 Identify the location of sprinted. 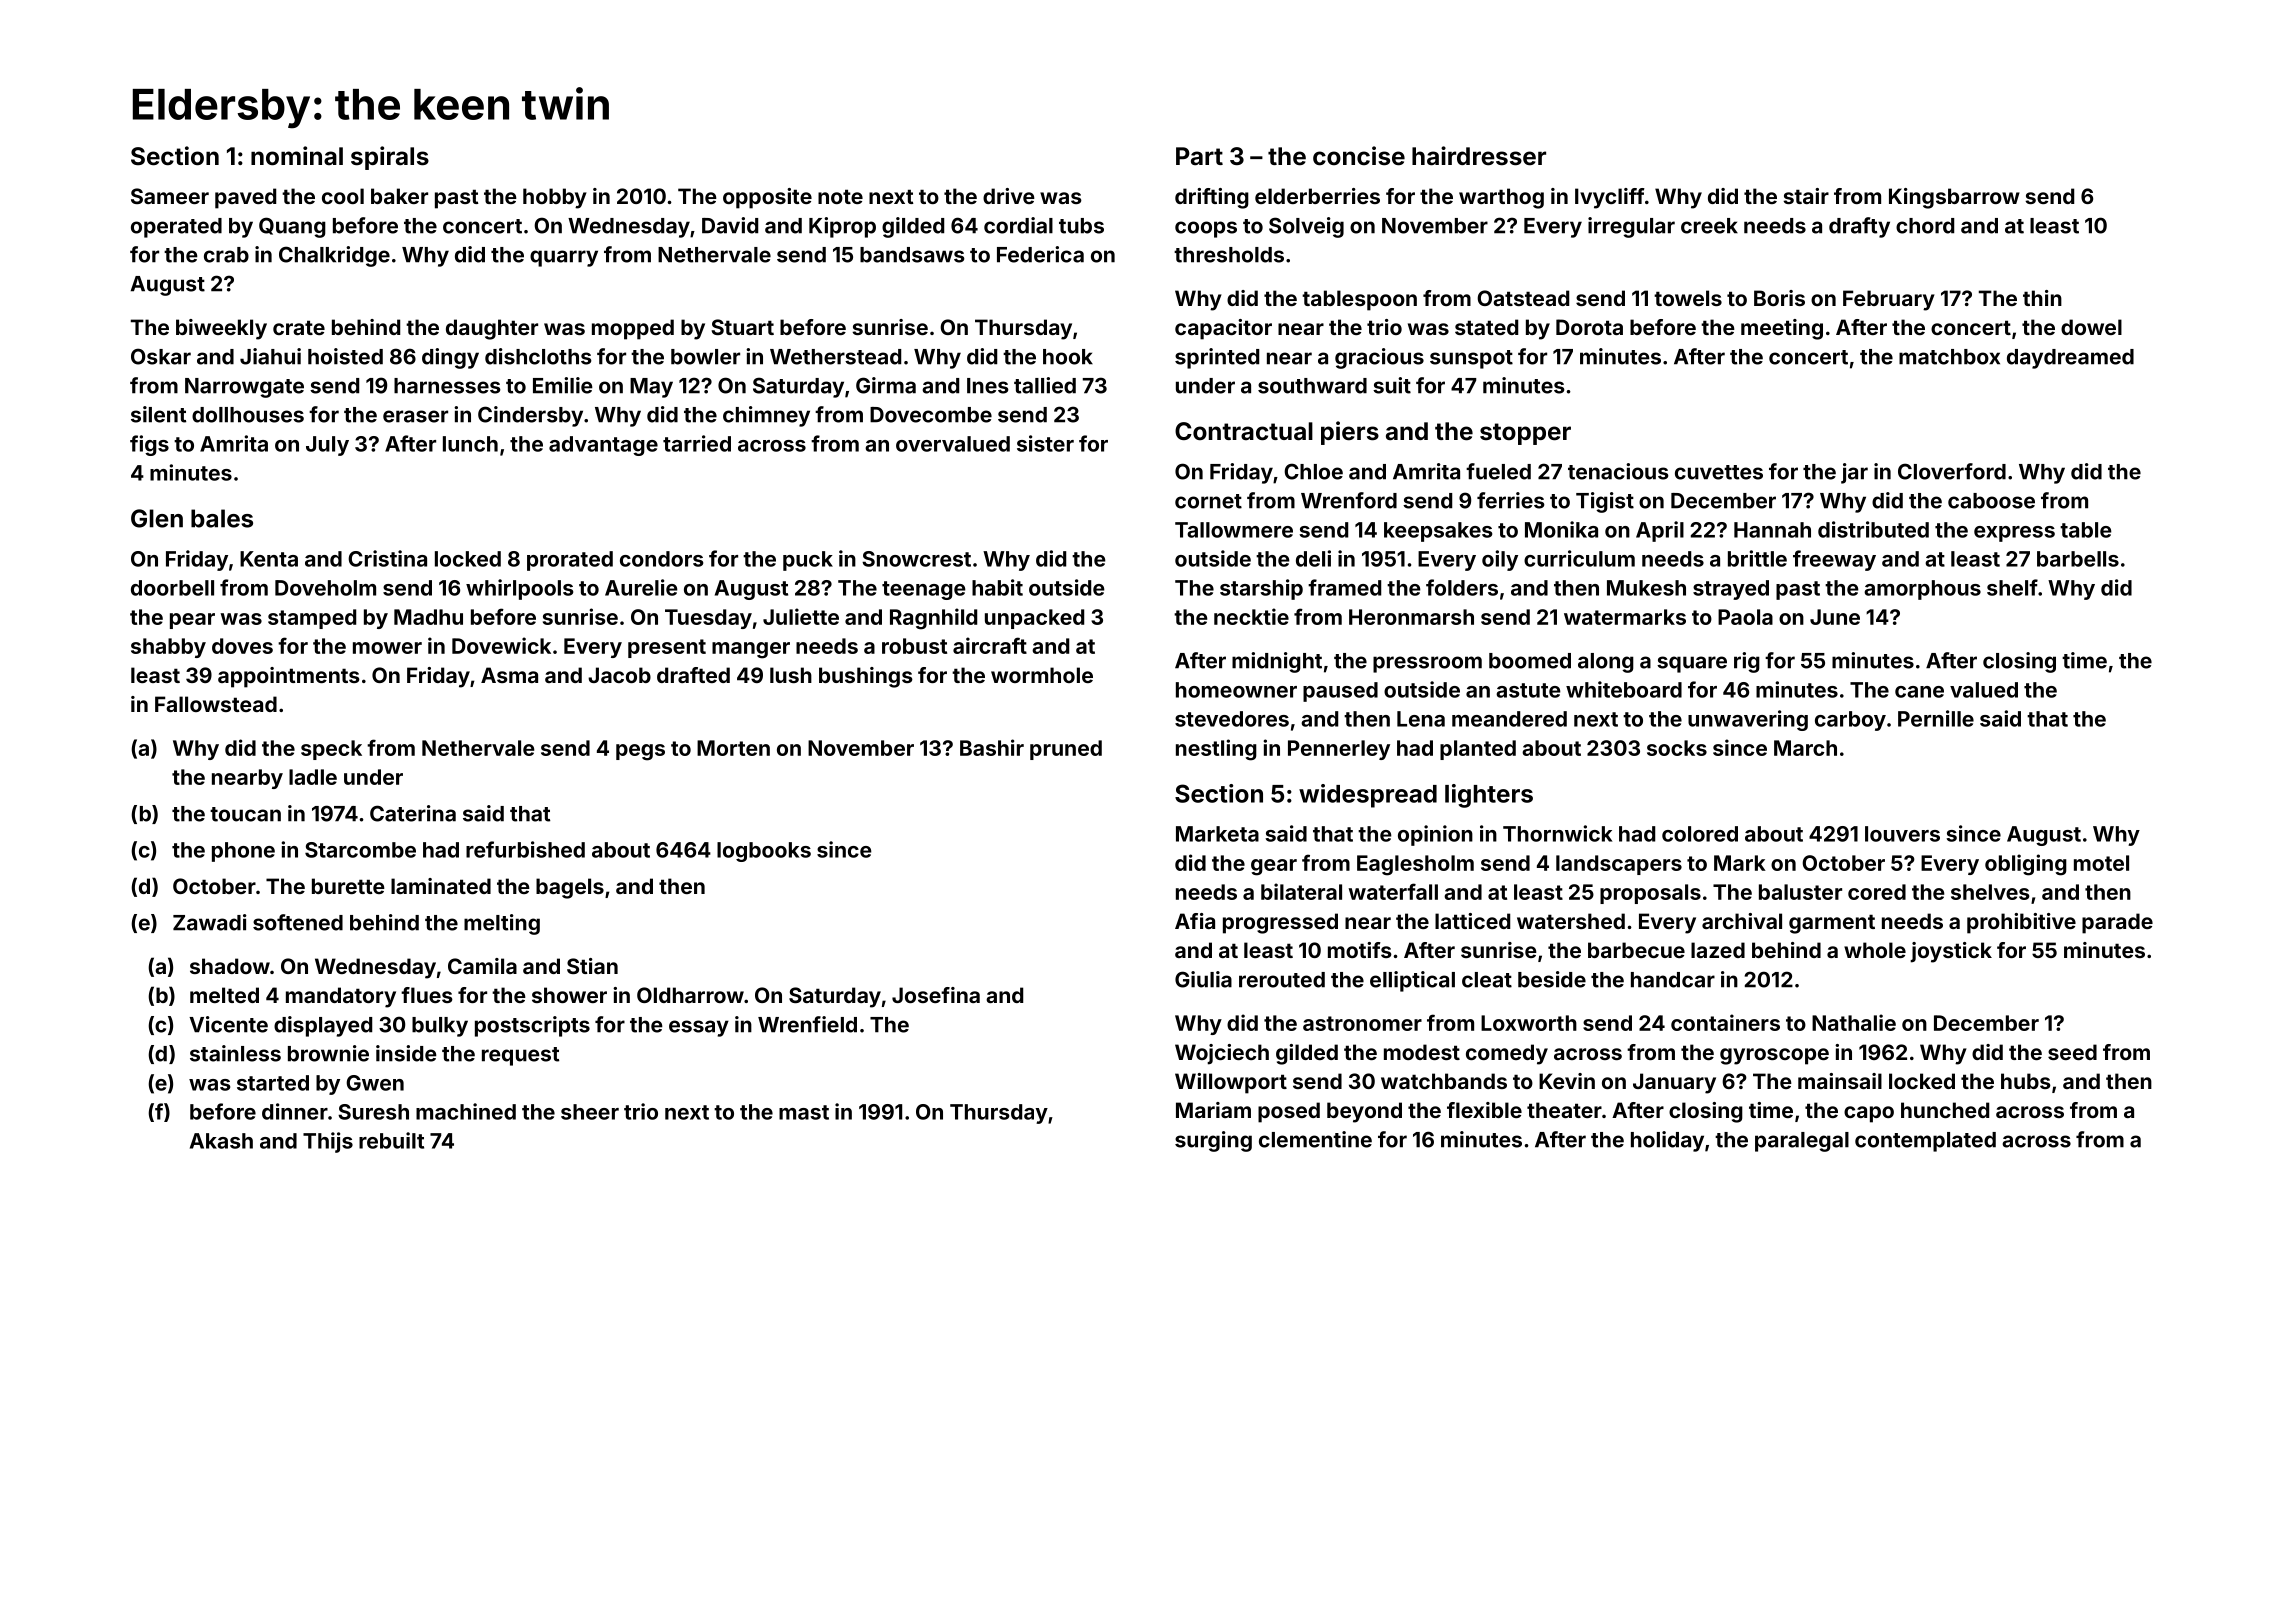
(1217, 358).
